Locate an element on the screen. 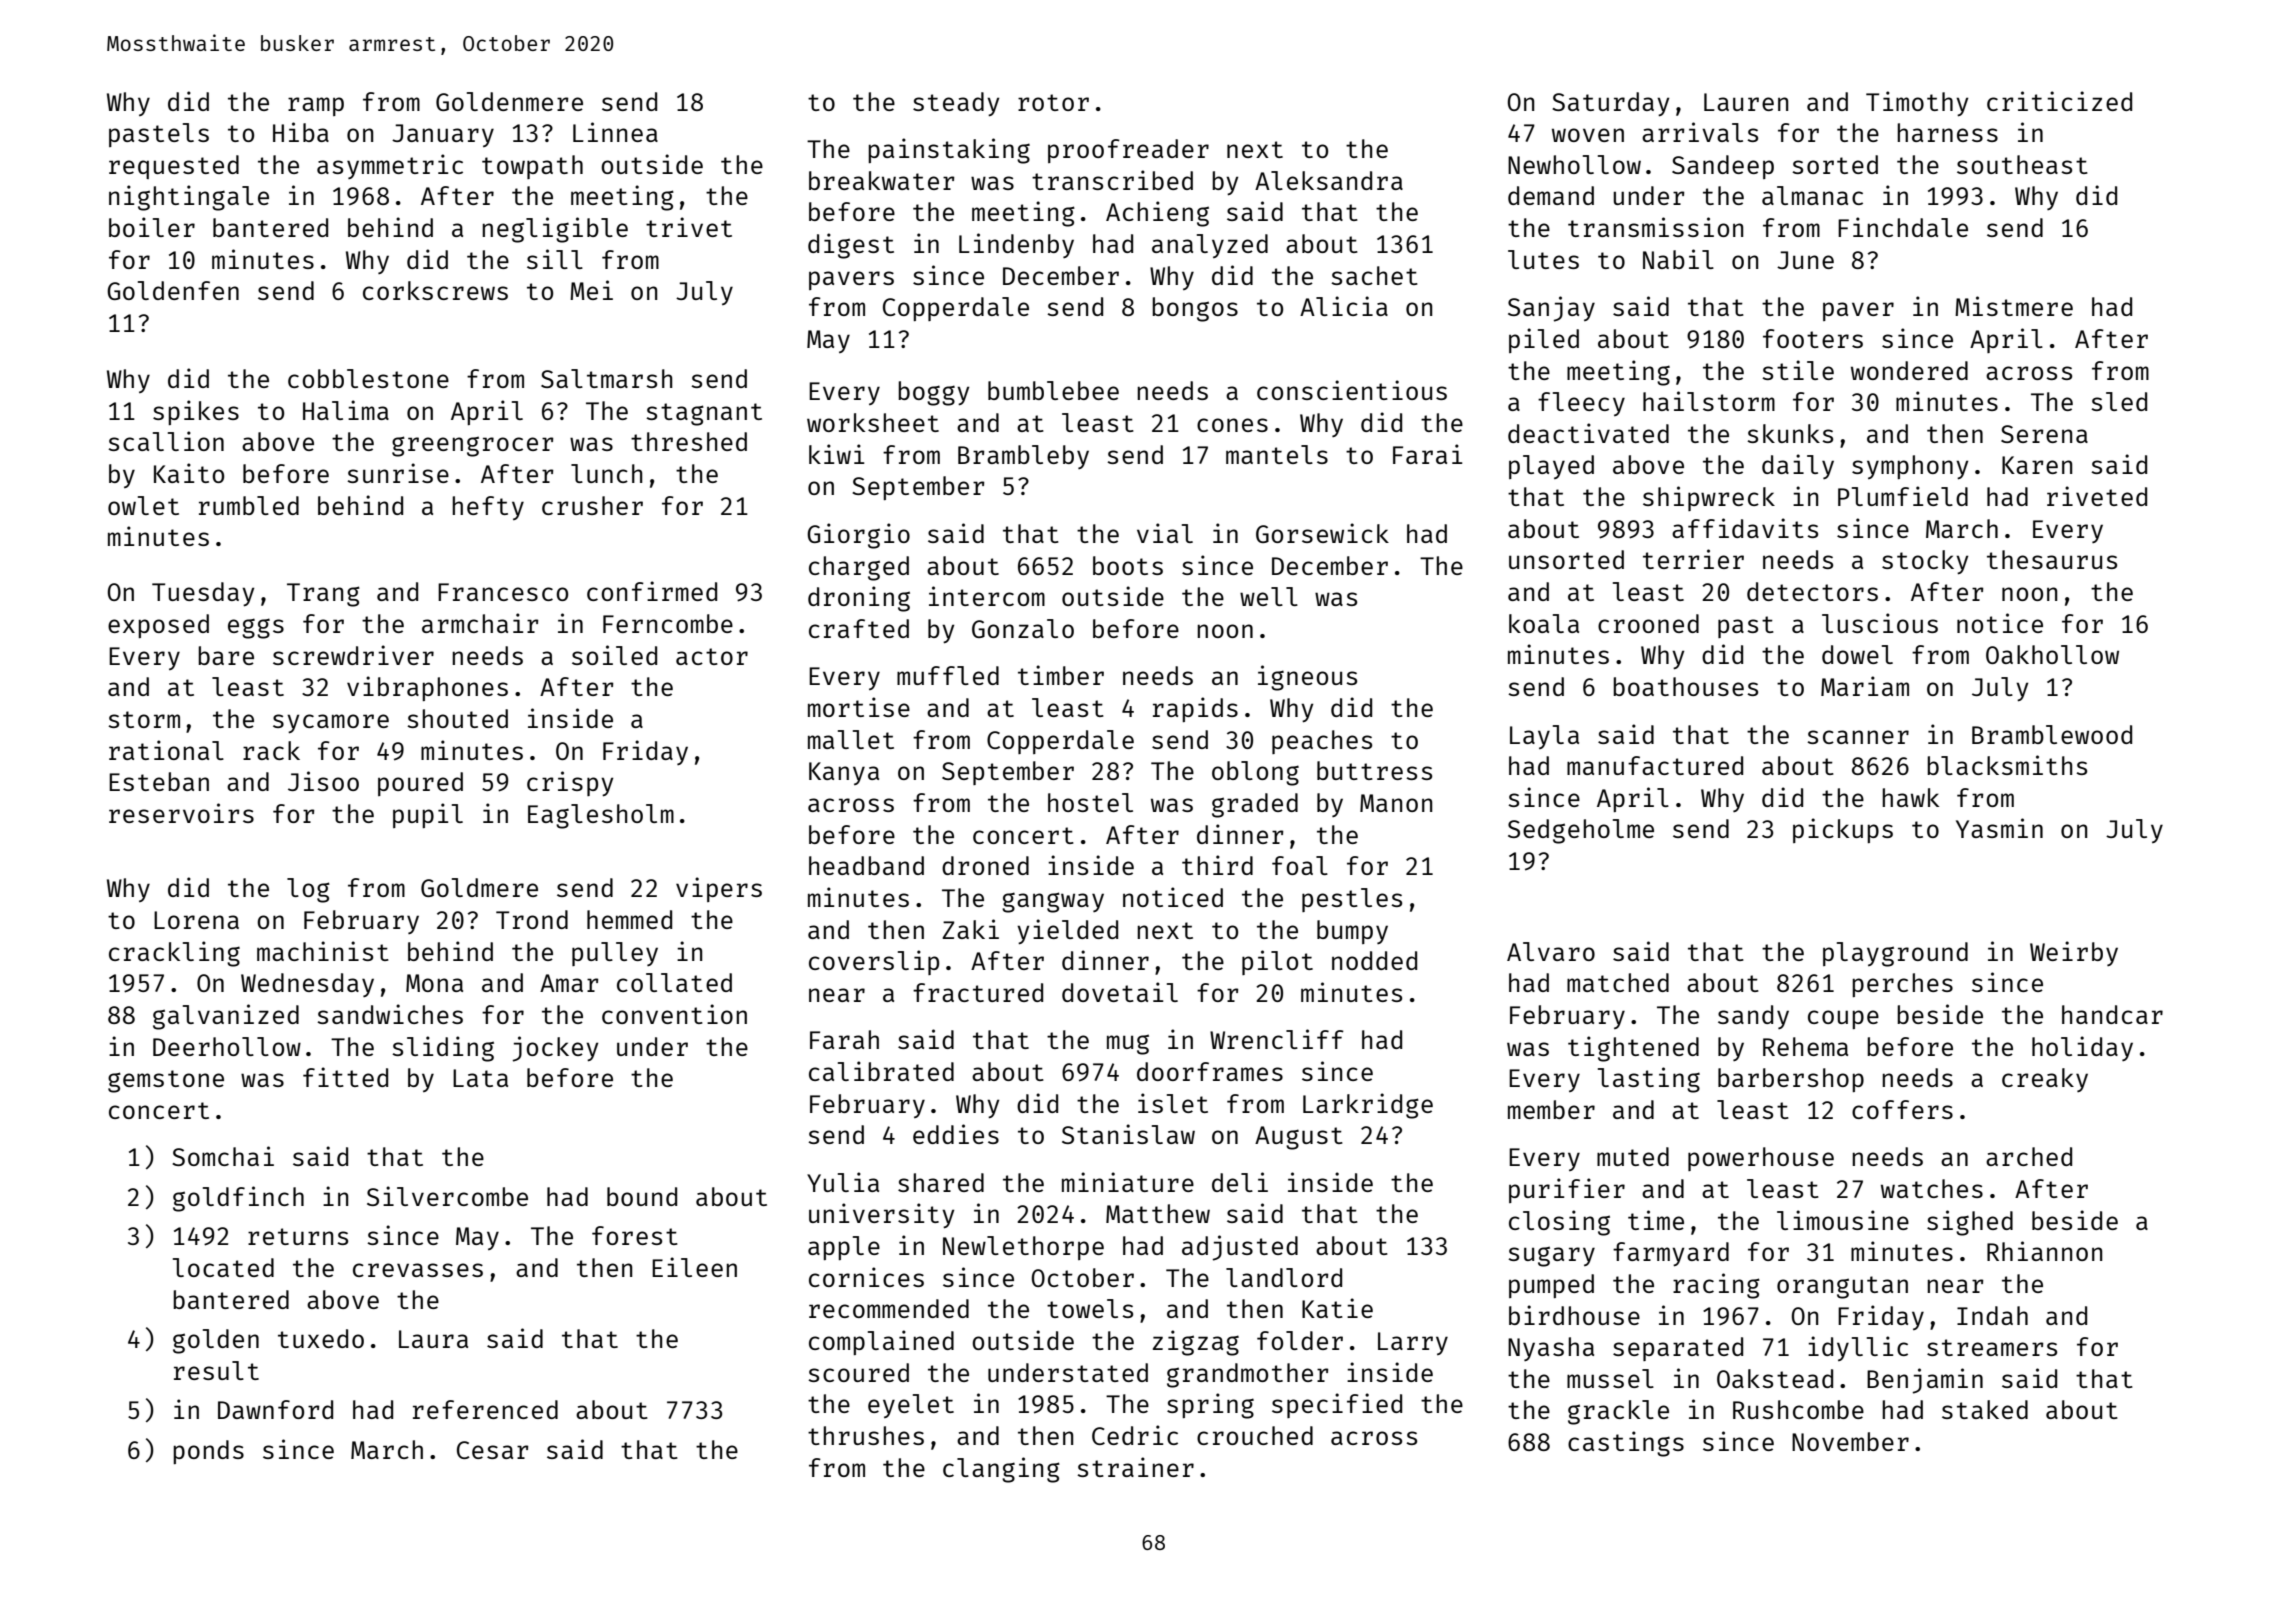 This screenshot has height=1614, width=2282. Weirby is located at coordinates (2074, 953).
